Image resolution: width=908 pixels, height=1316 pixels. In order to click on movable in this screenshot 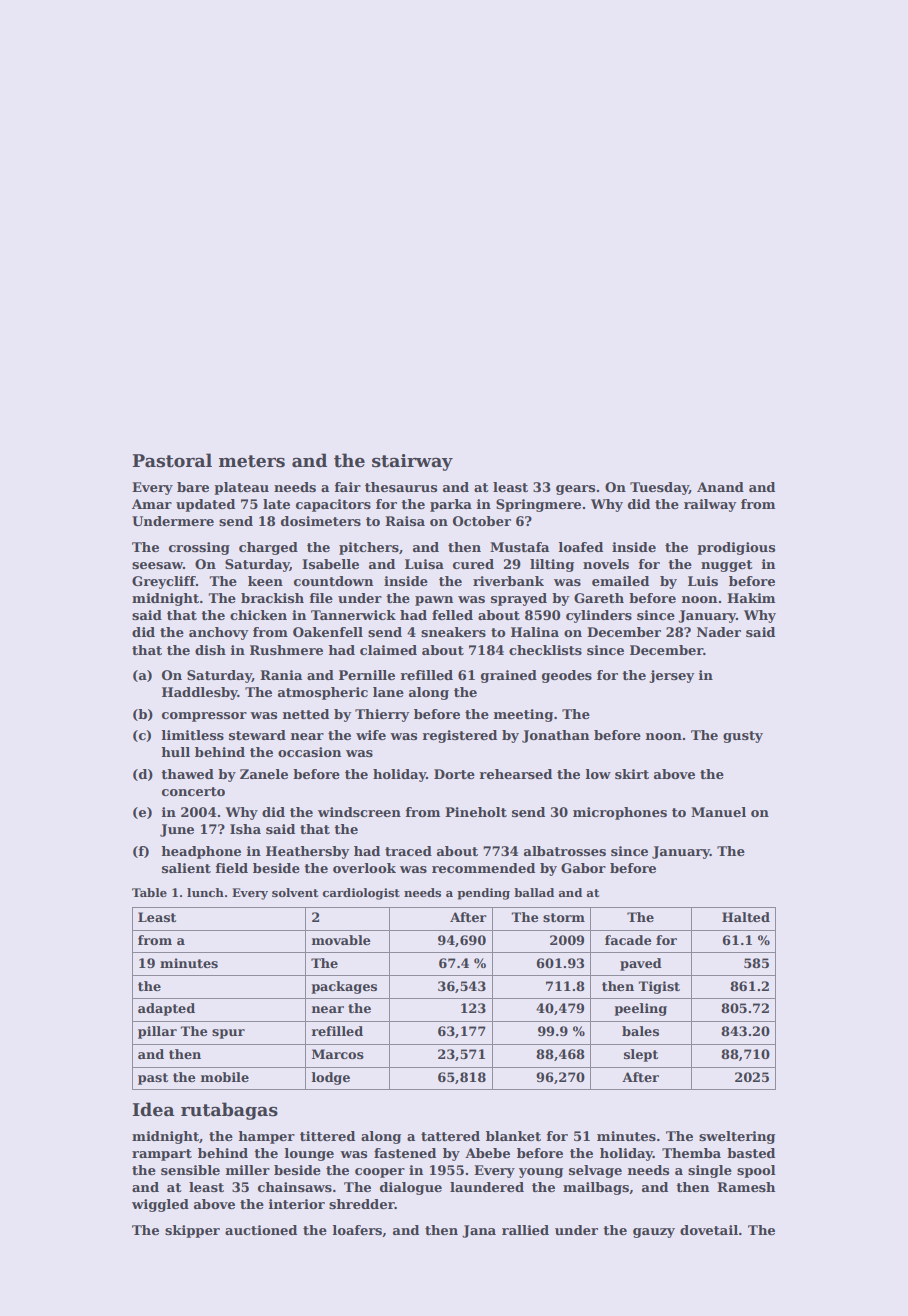, I will do `click(341, 940)`.
